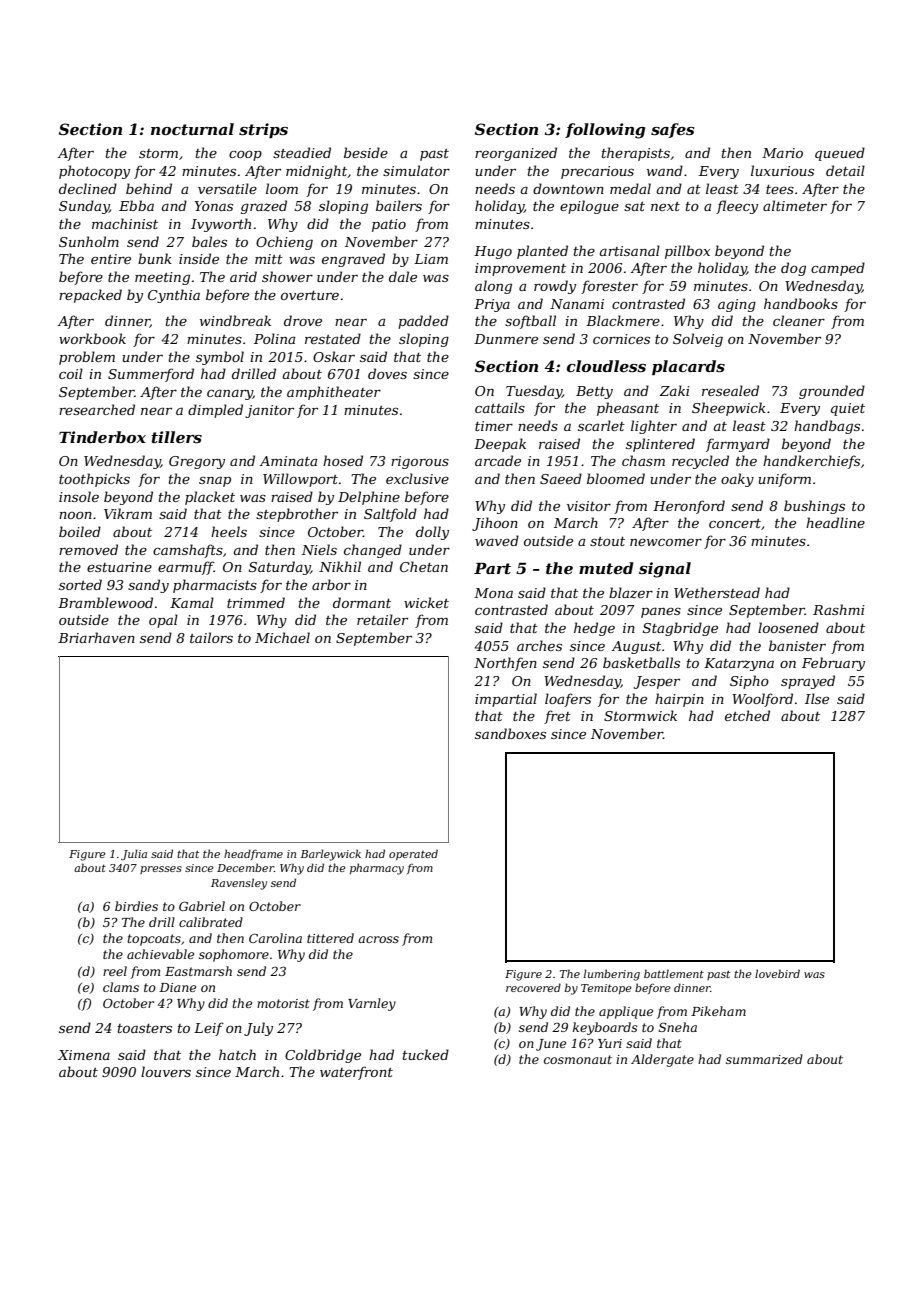 This image has height=1308, width=924. I want to click on cattails, so click(500, 407).
